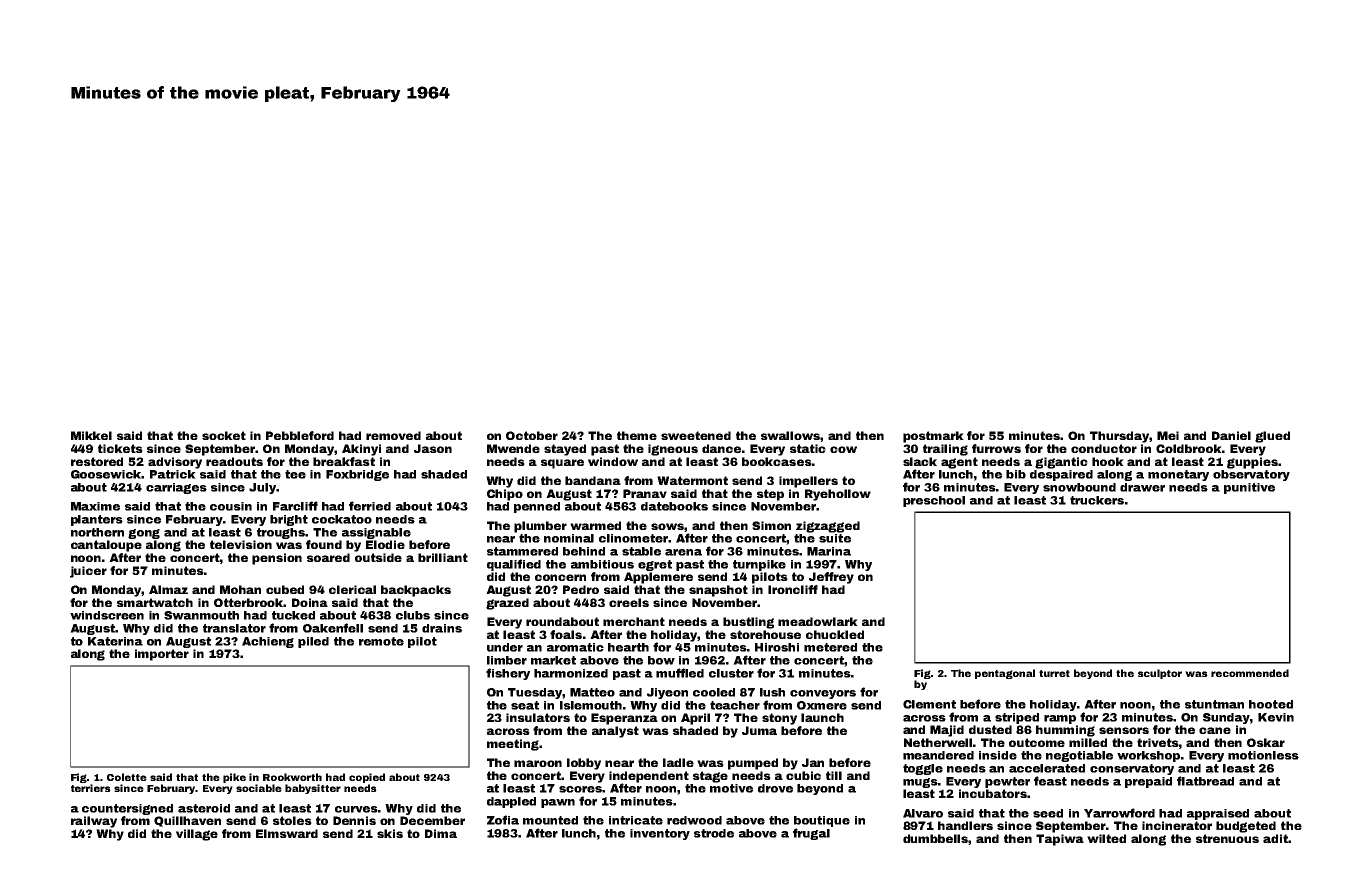 The image size is (1372, 887). Describe the element at coordinates (1250, 673) in the screenshot. I see `recommended` at that location.
